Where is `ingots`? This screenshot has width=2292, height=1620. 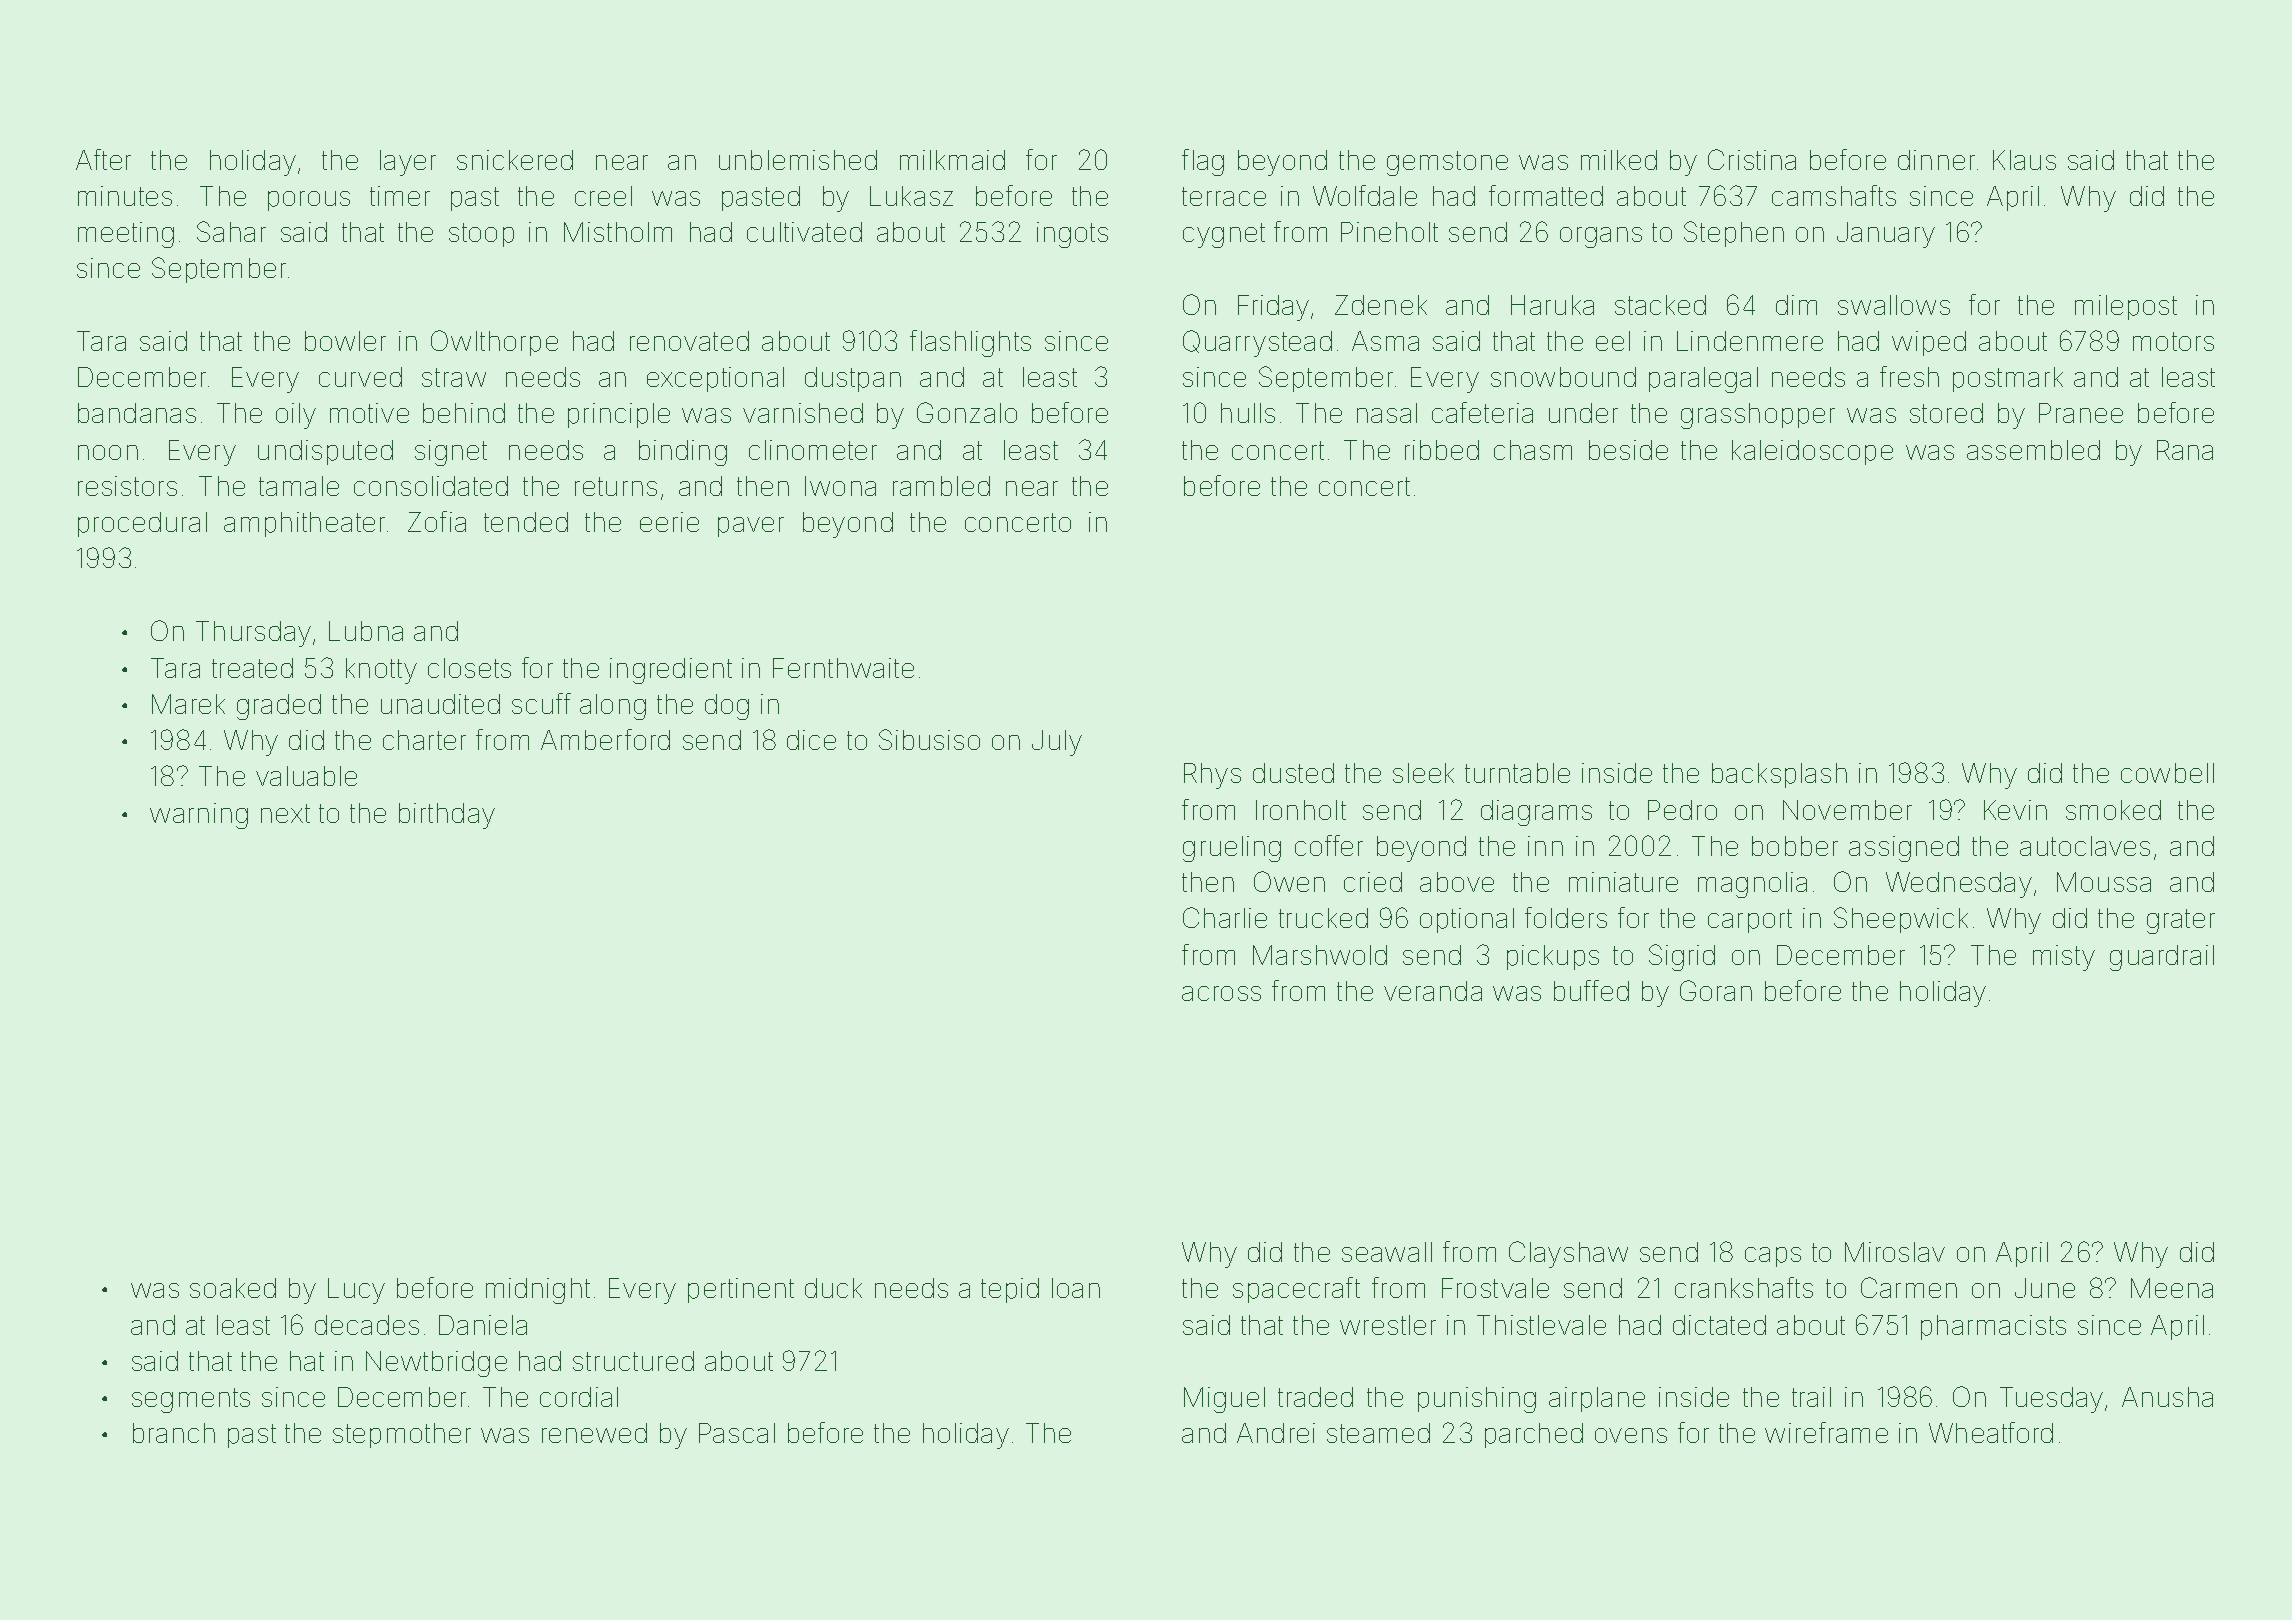
ingots is located at coordinates (1072, 235).
